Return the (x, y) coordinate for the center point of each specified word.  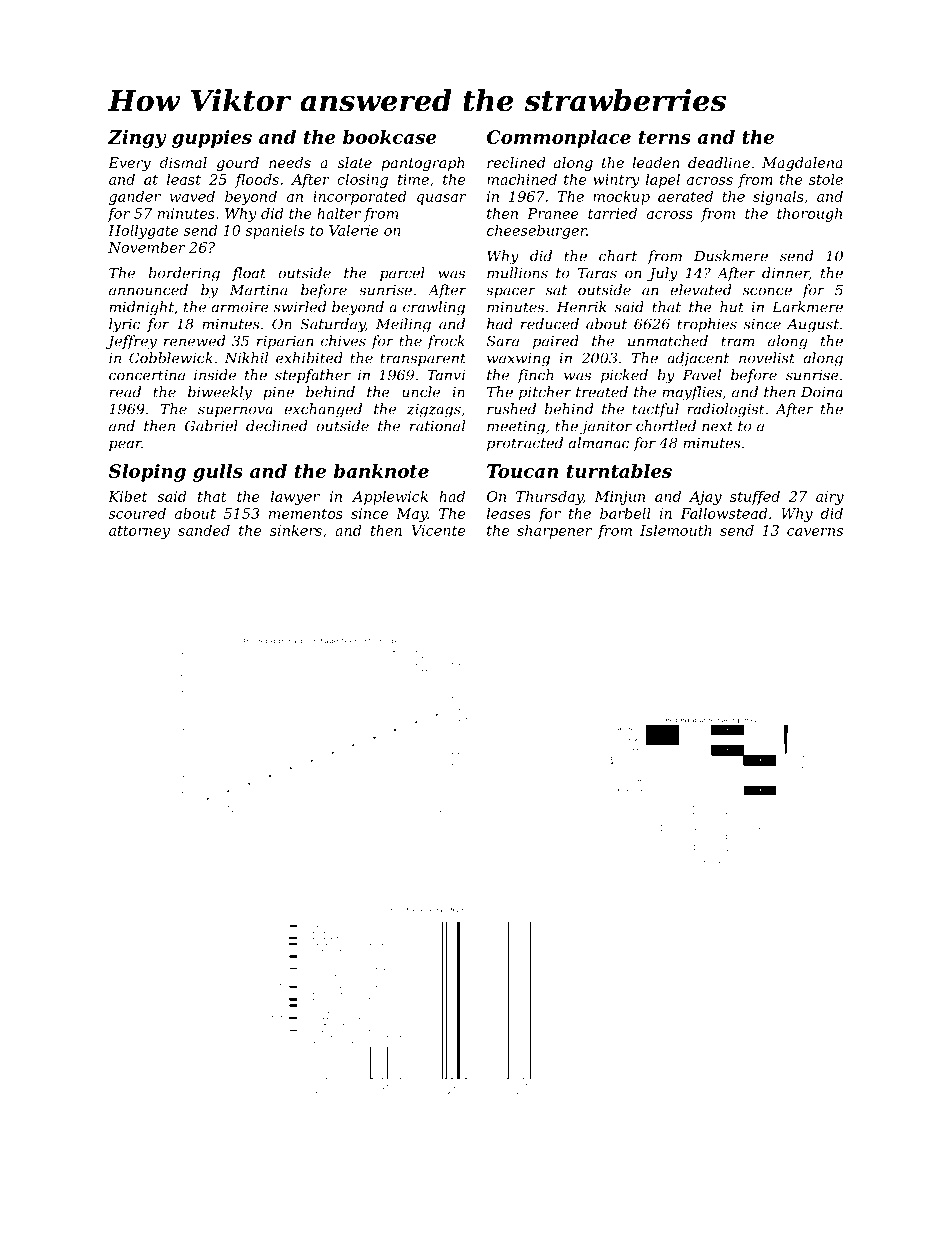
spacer (511, 292)
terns (665, 137)
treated (602, 392)
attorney (139, 532)
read (125, 392)
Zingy (137, 139)
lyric (124, 325)
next (717, 426)
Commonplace (559, 139)
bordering (184, 274)
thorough (809, 215)
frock (446, 342)
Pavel (702, 375)
